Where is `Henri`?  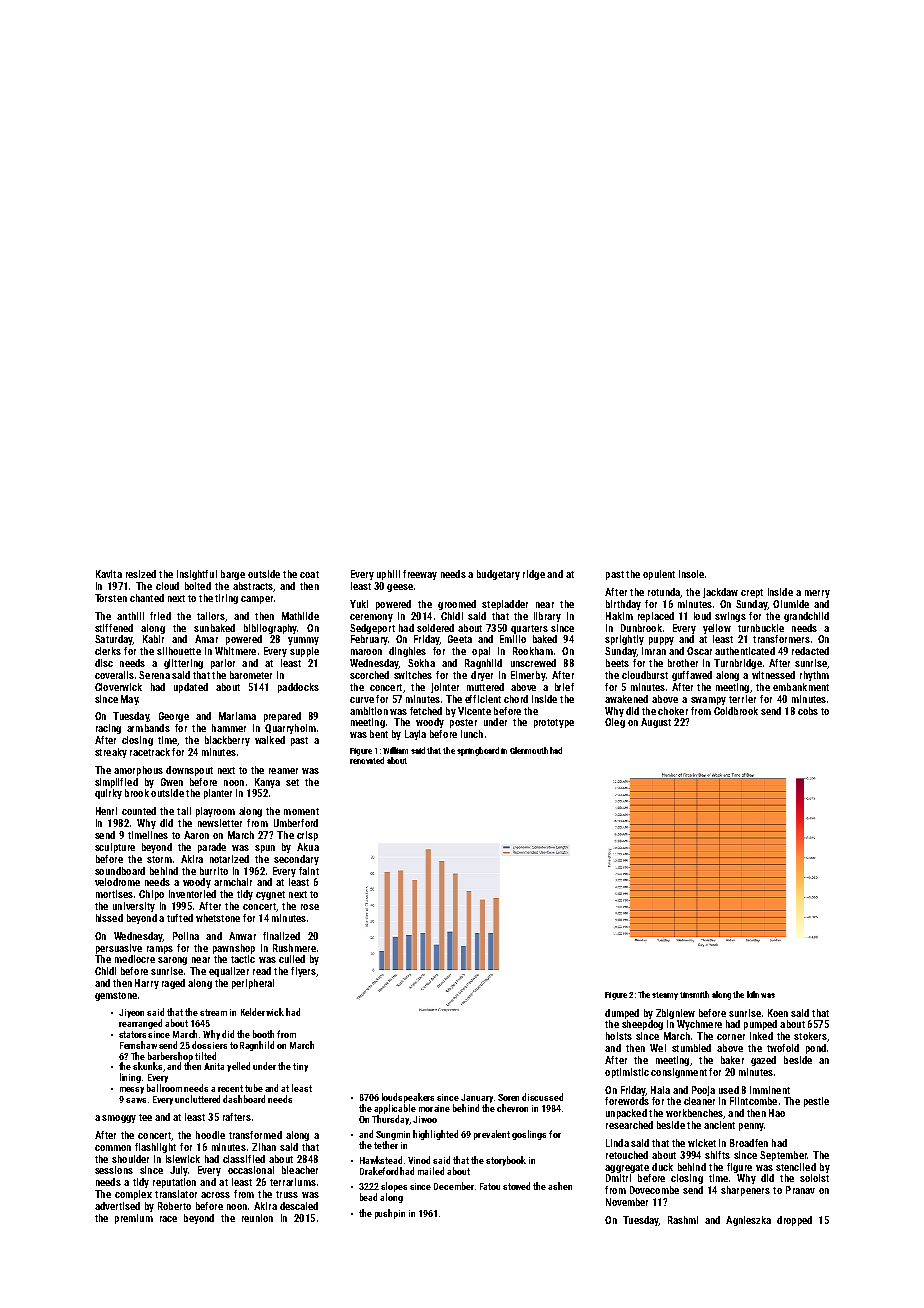
Henri is located at coordinates (106, 811).
